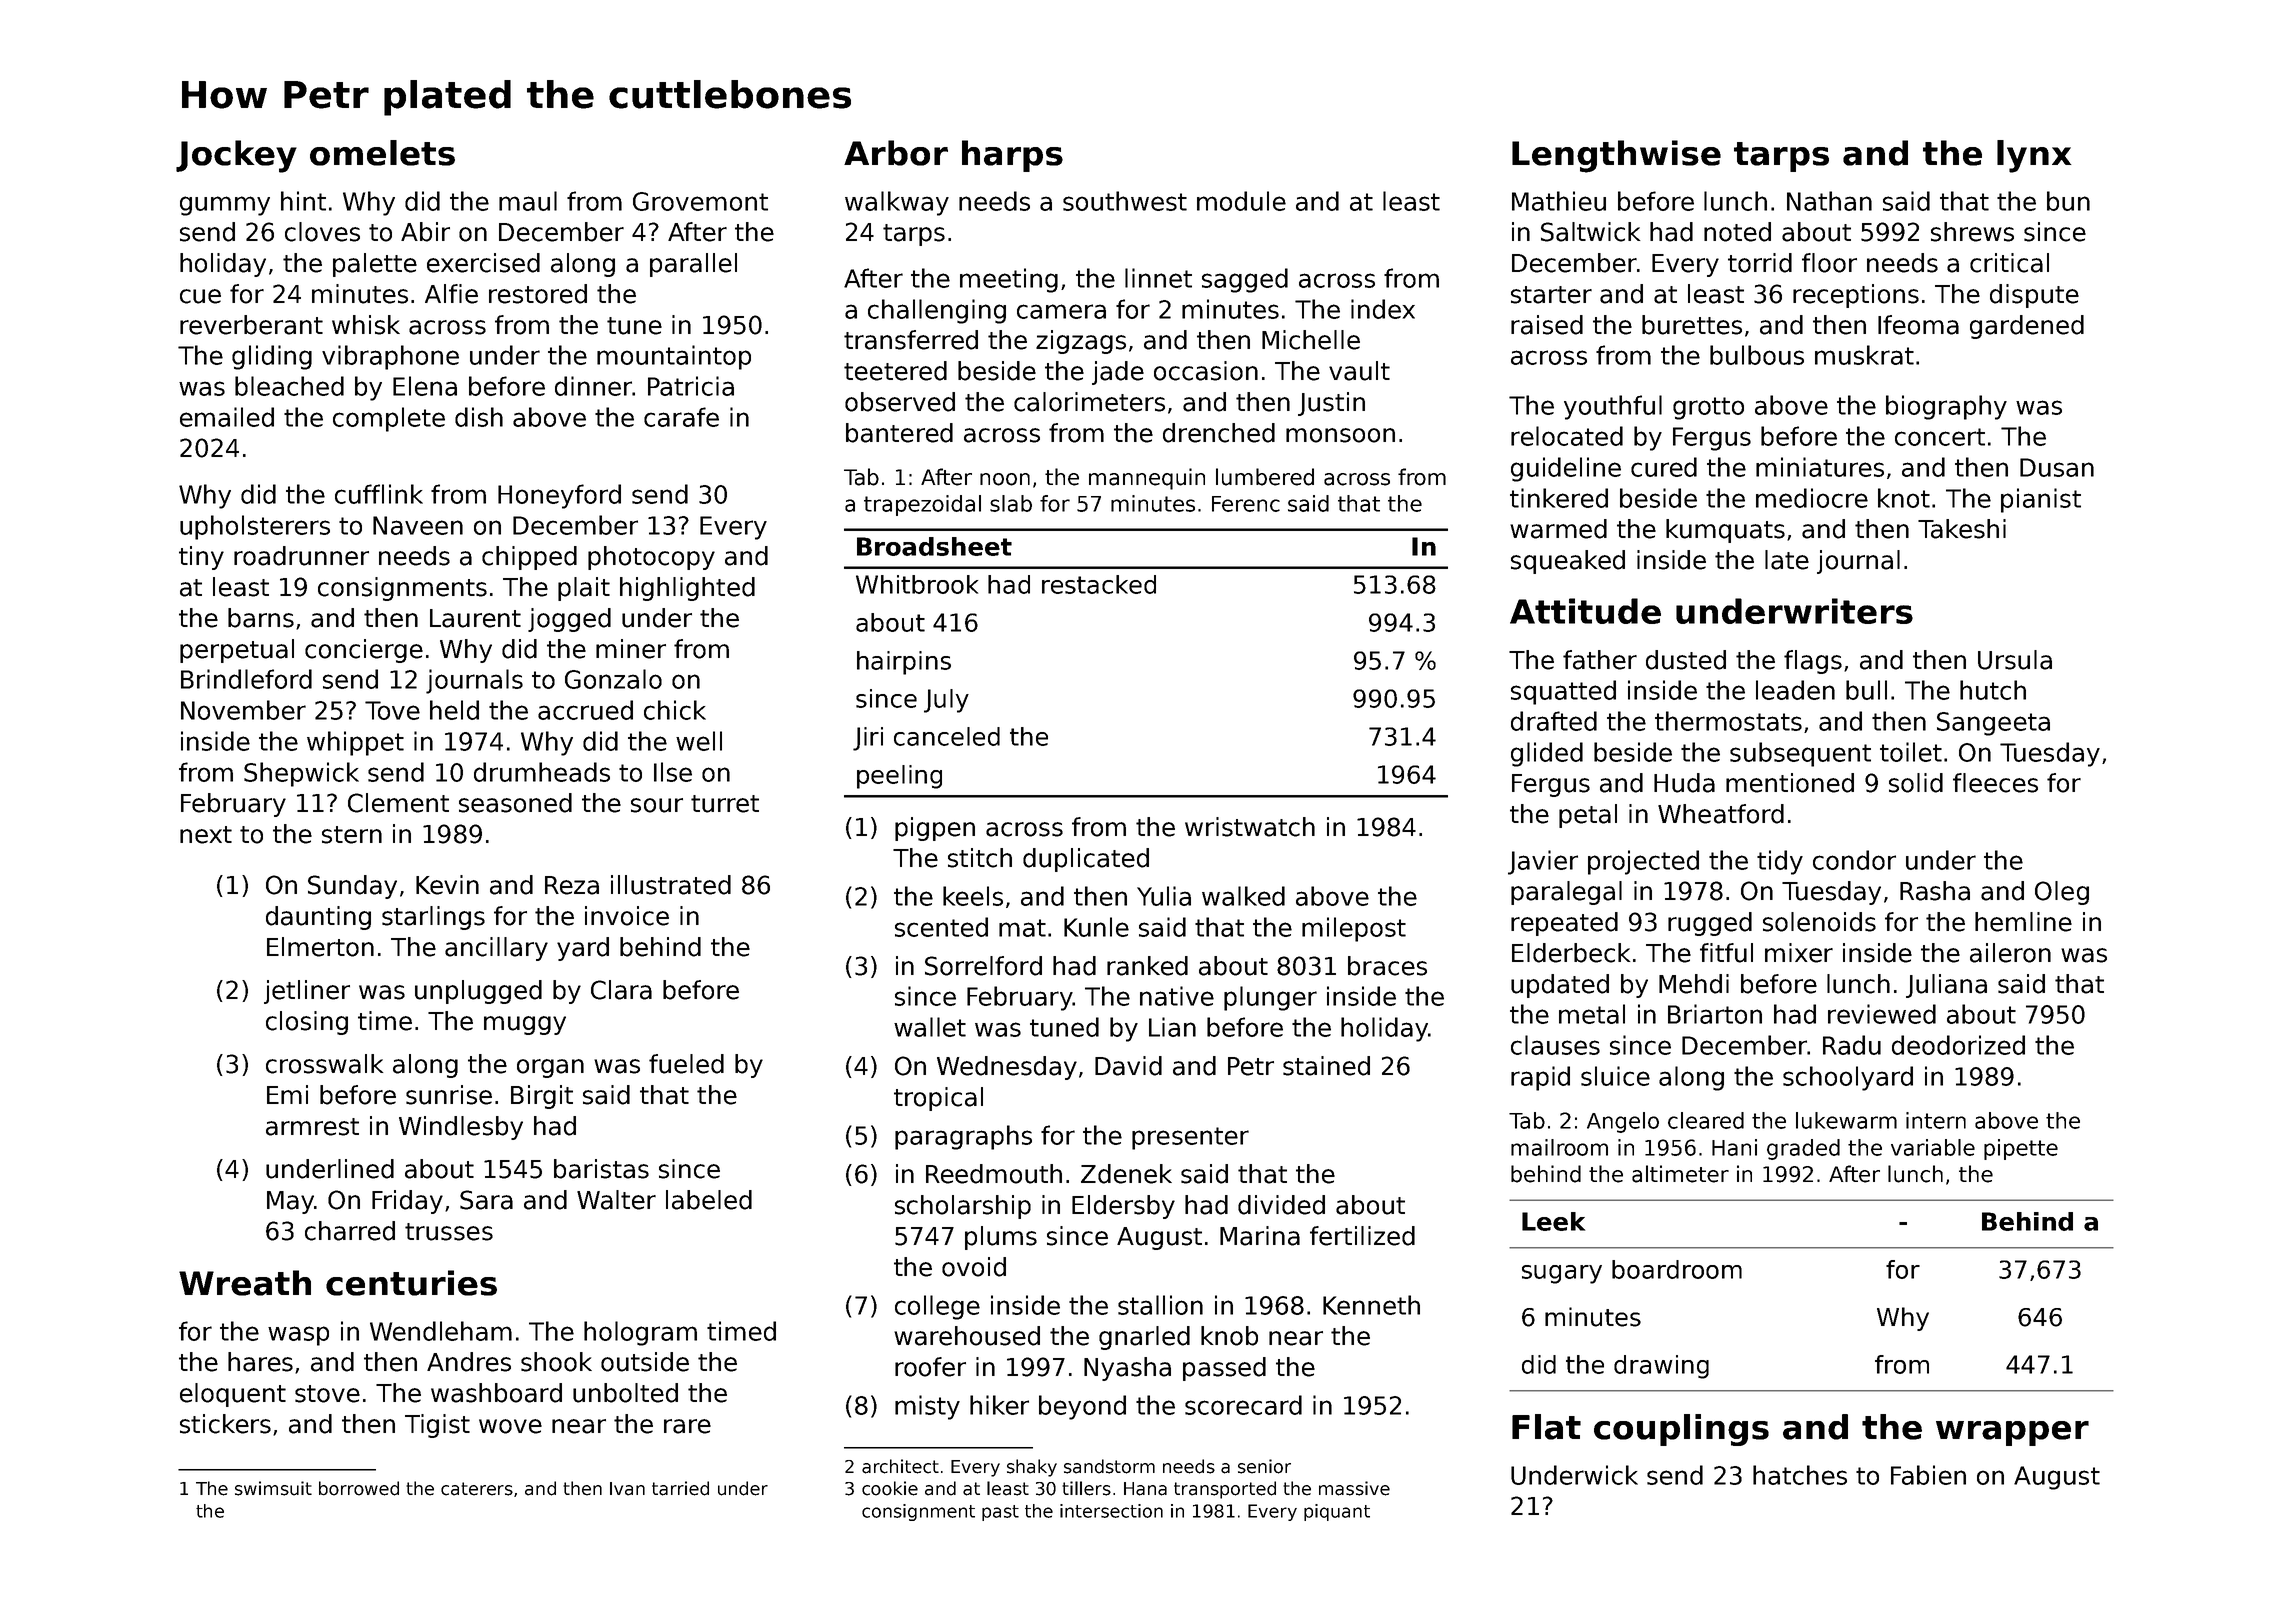 The image size is (2292, 1620). I want to click on paralegal, so click(1566, 893).
